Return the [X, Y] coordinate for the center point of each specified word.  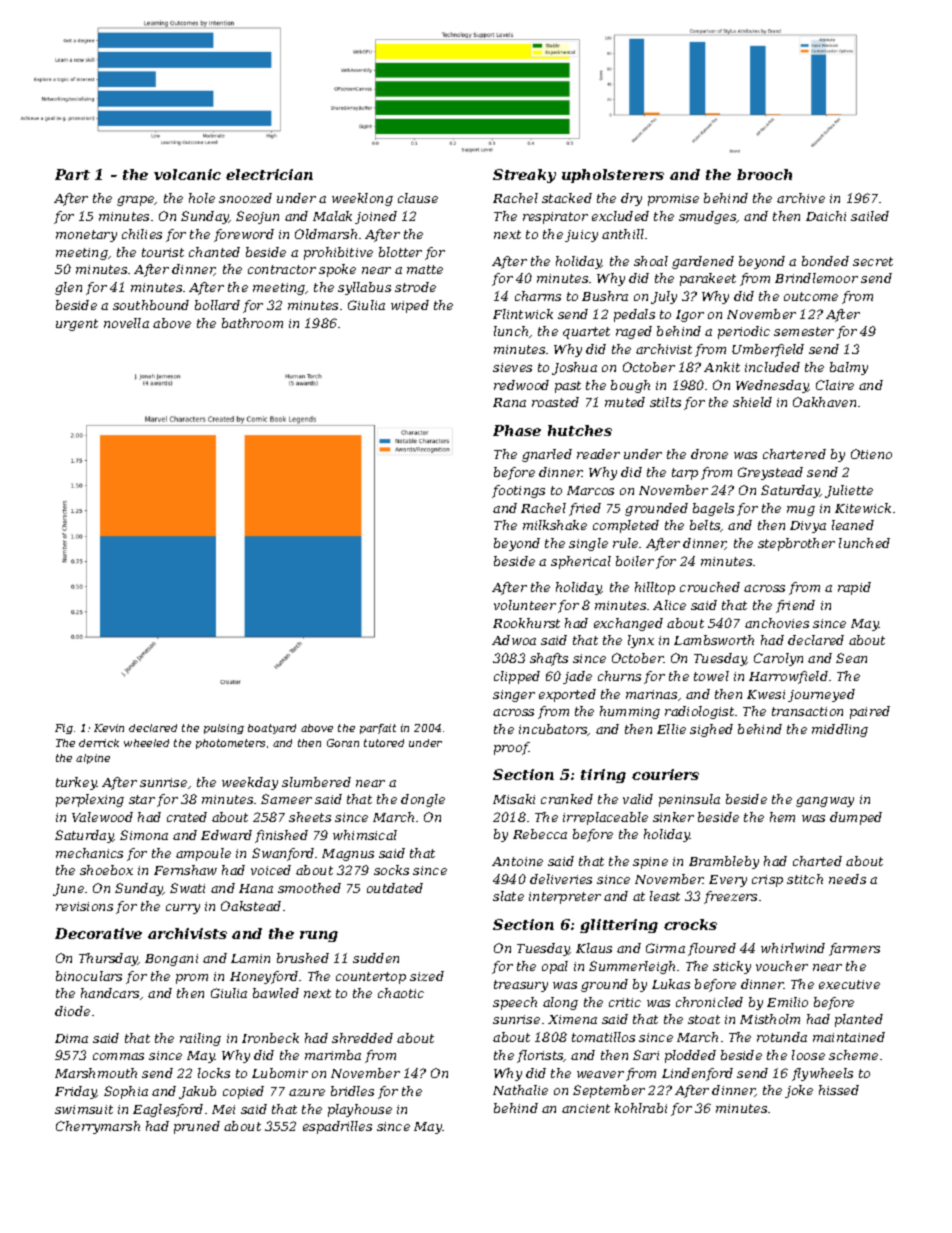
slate [508, 896]
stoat [704, 1019]
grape [136, 201]
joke [799, 1091]
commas [118, 1056]
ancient [586, 1108]
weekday [250, 783]
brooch [764, 174]
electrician [269, 174]
